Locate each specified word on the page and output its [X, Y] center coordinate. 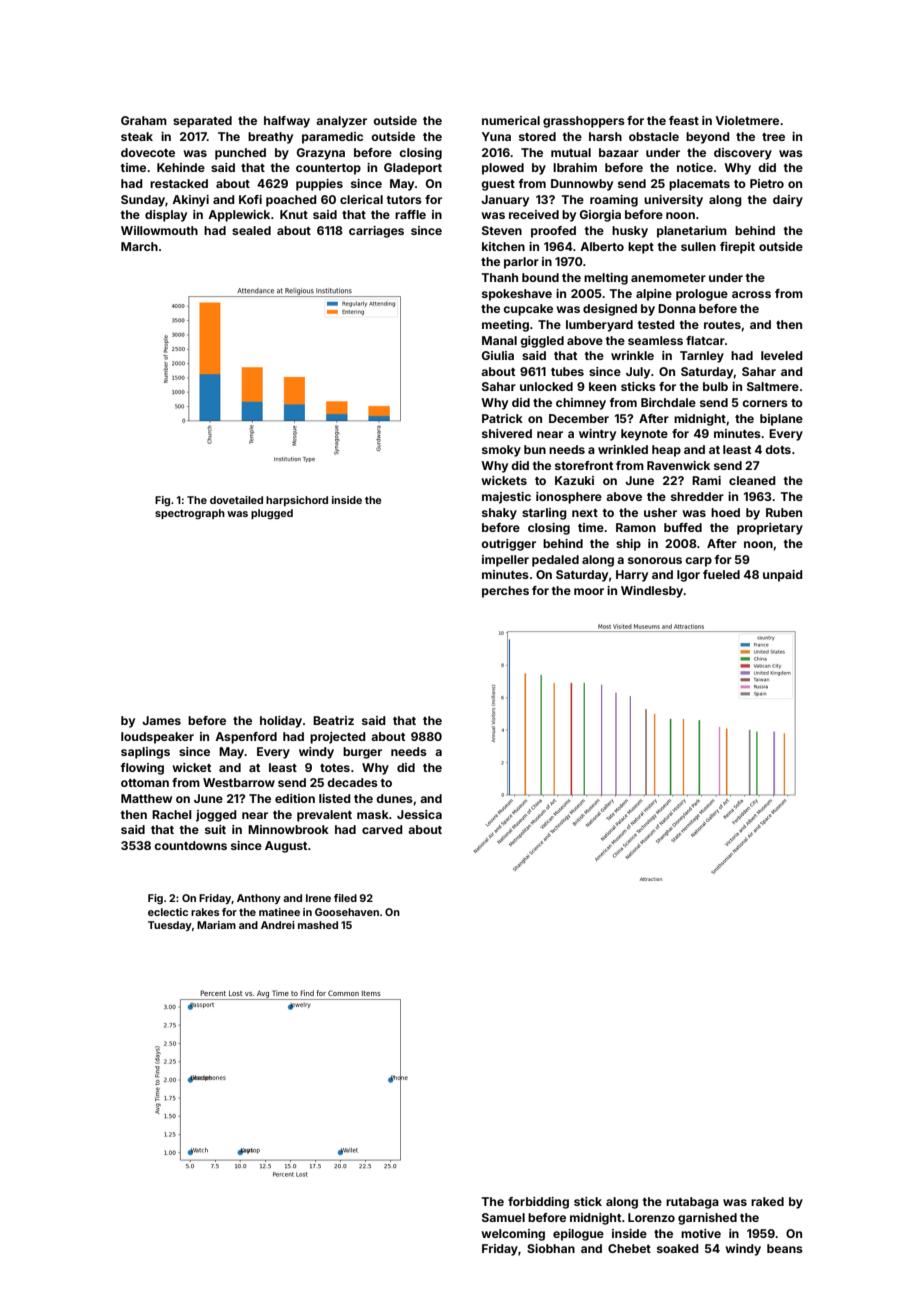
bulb [715, 386]
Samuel [503, 1217]
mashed [318, 925]
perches [505, 592]
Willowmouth [159, 230]
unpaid [783, 576]
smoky [501, 451]
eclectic [168, 912]
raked [767, 1201]
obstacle [654, 136]
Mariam [216, 925]
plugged [272, 514]
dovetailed [236, 500]
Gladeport [413, 169]
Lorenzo [651, 1217]
